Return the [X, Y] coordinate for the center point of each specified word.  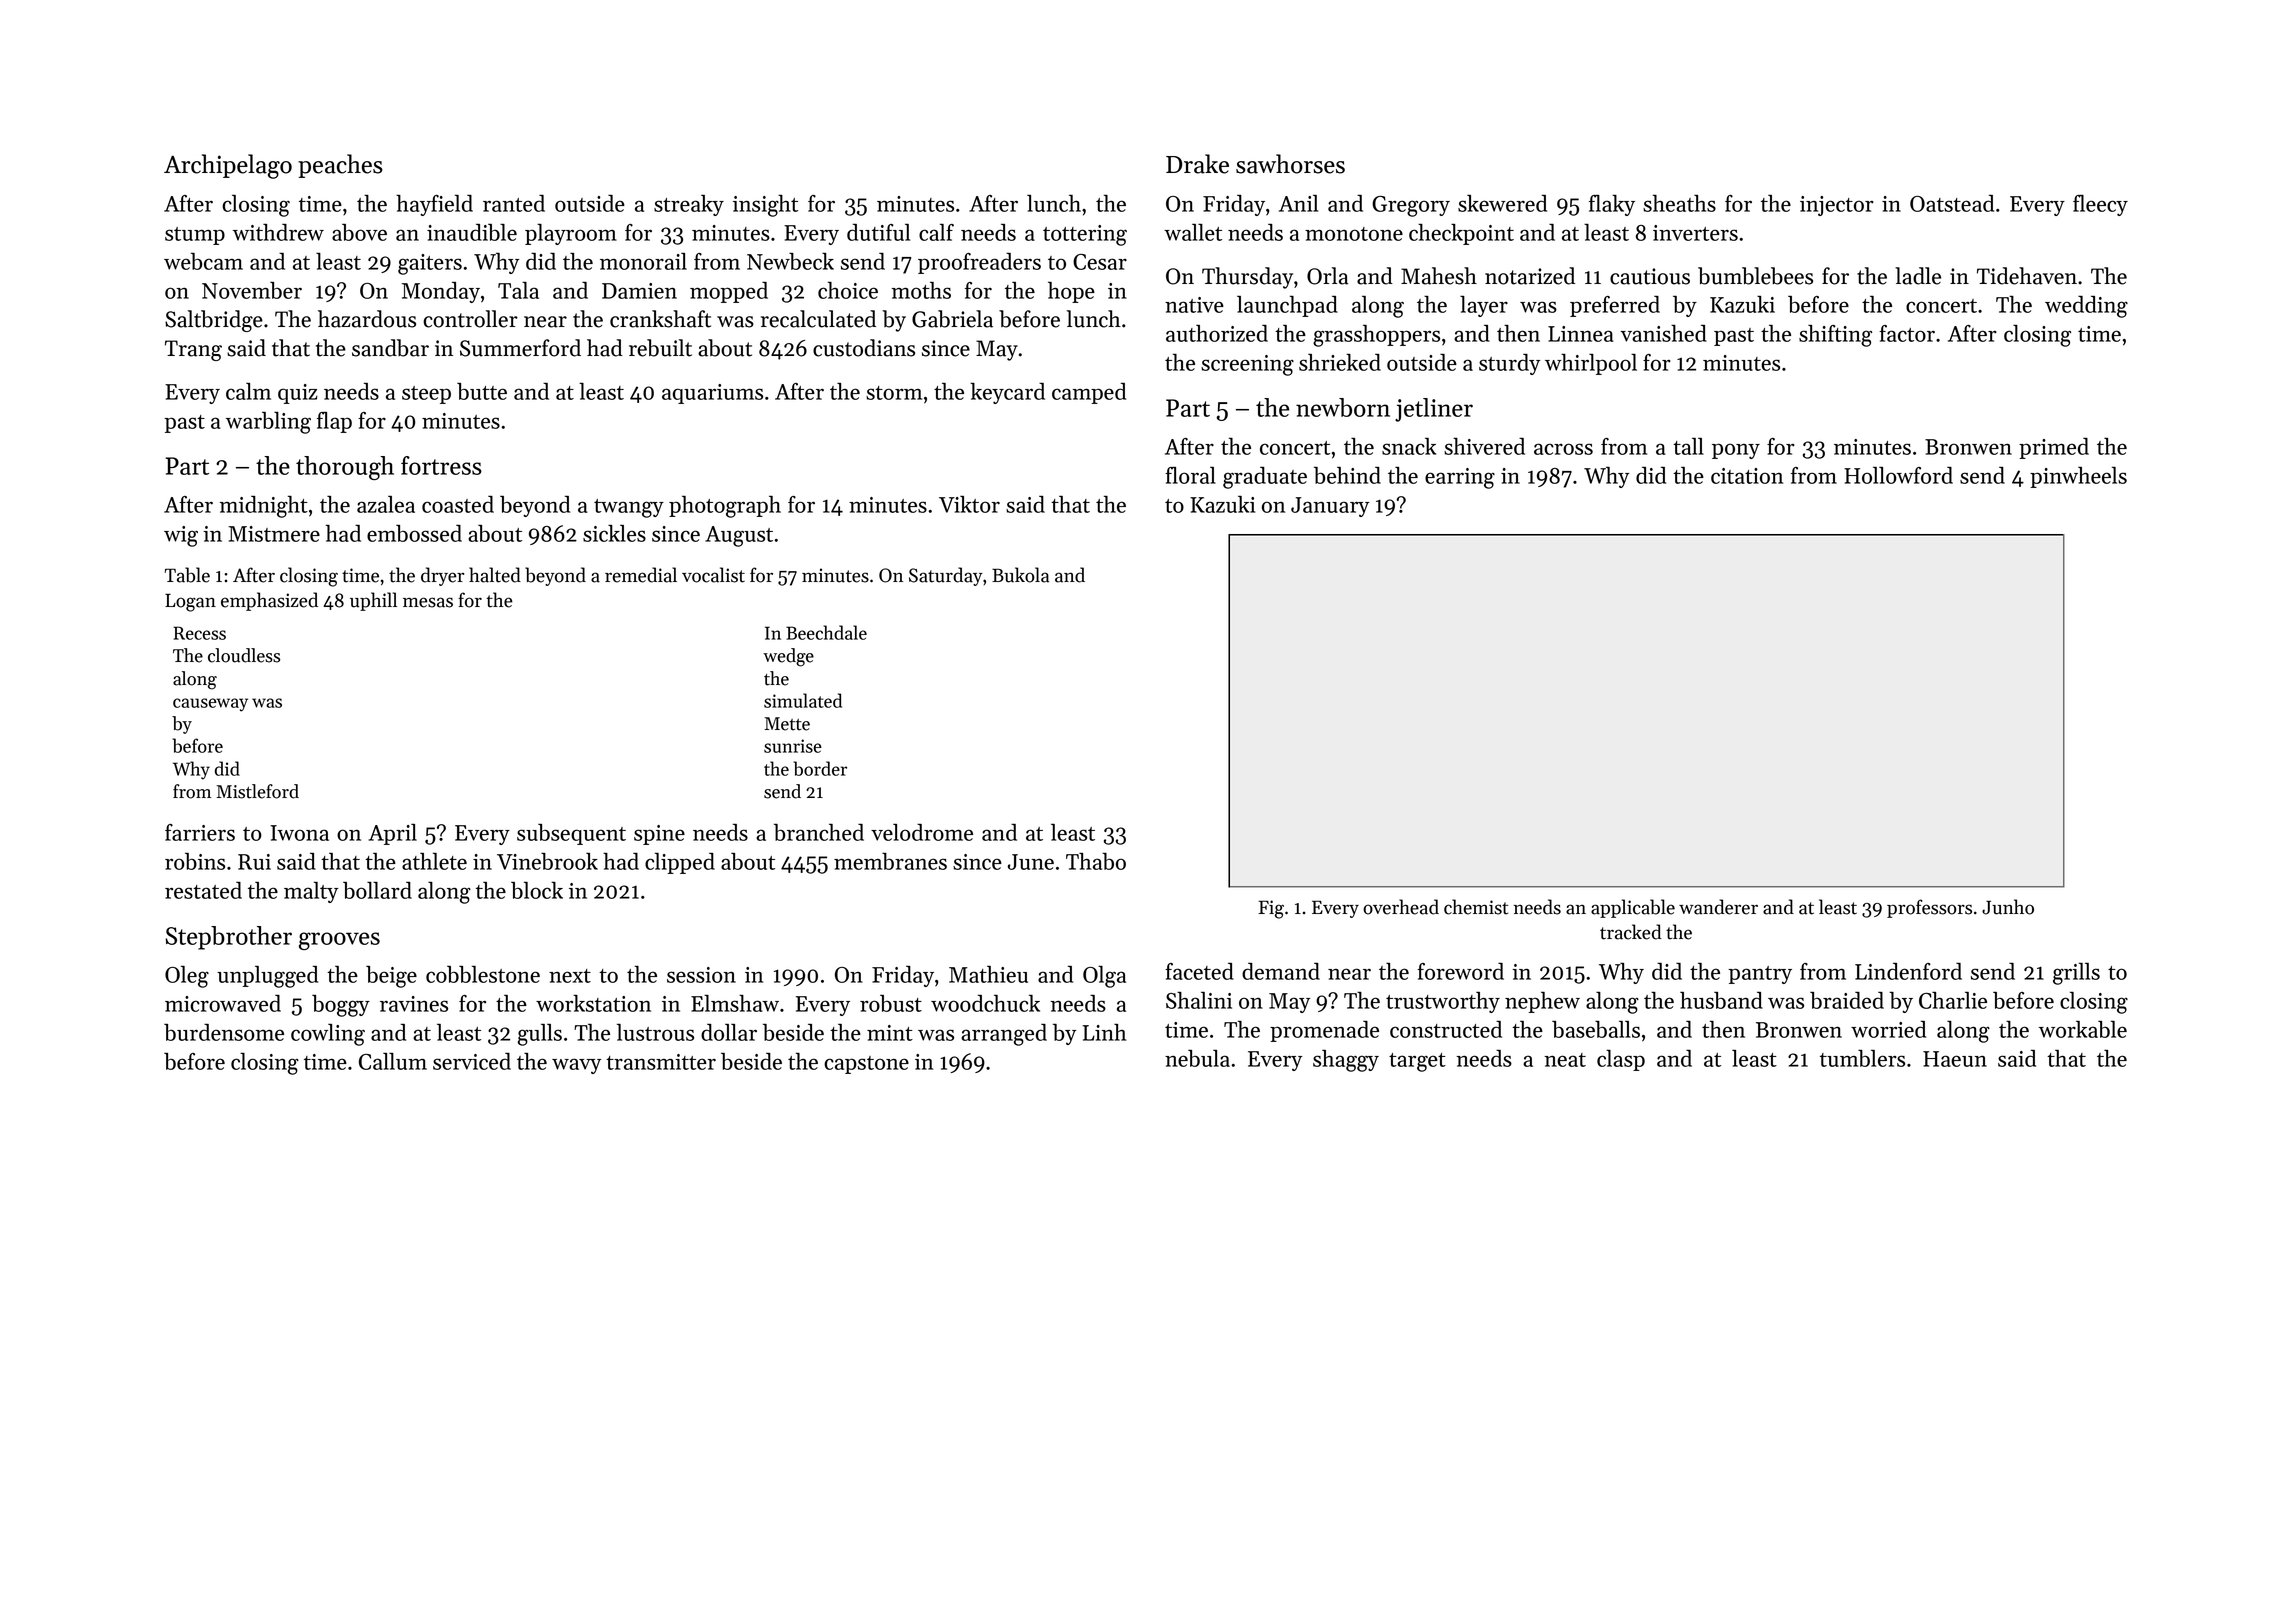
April [392, 834]
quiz [298, 394]
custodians [864, 348]
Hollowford [1898, 475]
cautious [1650, 276]
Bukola [1020, 575]
